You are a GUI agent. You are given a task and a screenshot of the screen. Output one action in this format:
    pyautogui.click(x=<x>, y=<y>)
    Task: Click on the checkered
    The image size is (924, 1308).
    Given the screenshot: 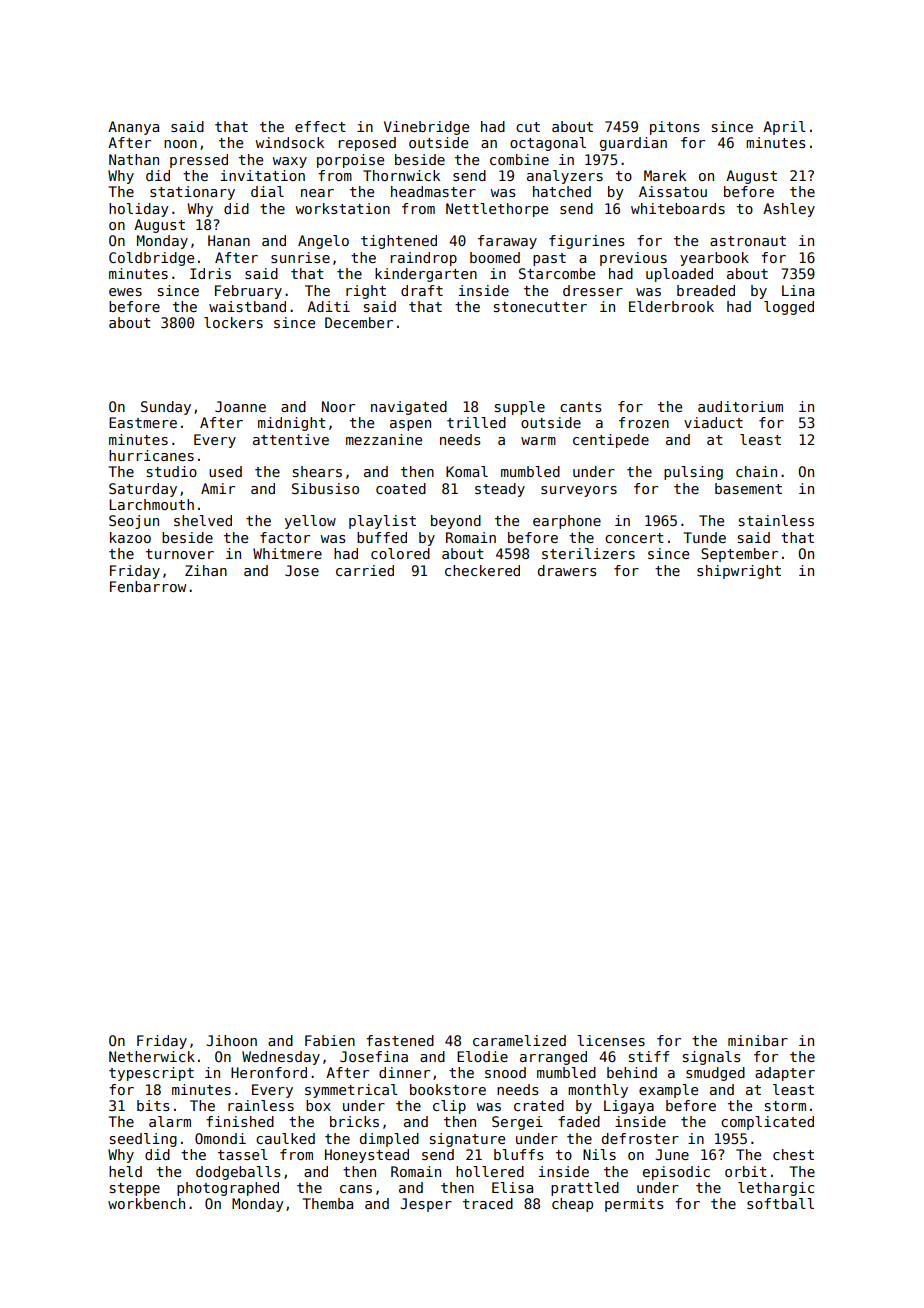 What is the action you would take?
    pyautogui.click(x=482, y=570)
